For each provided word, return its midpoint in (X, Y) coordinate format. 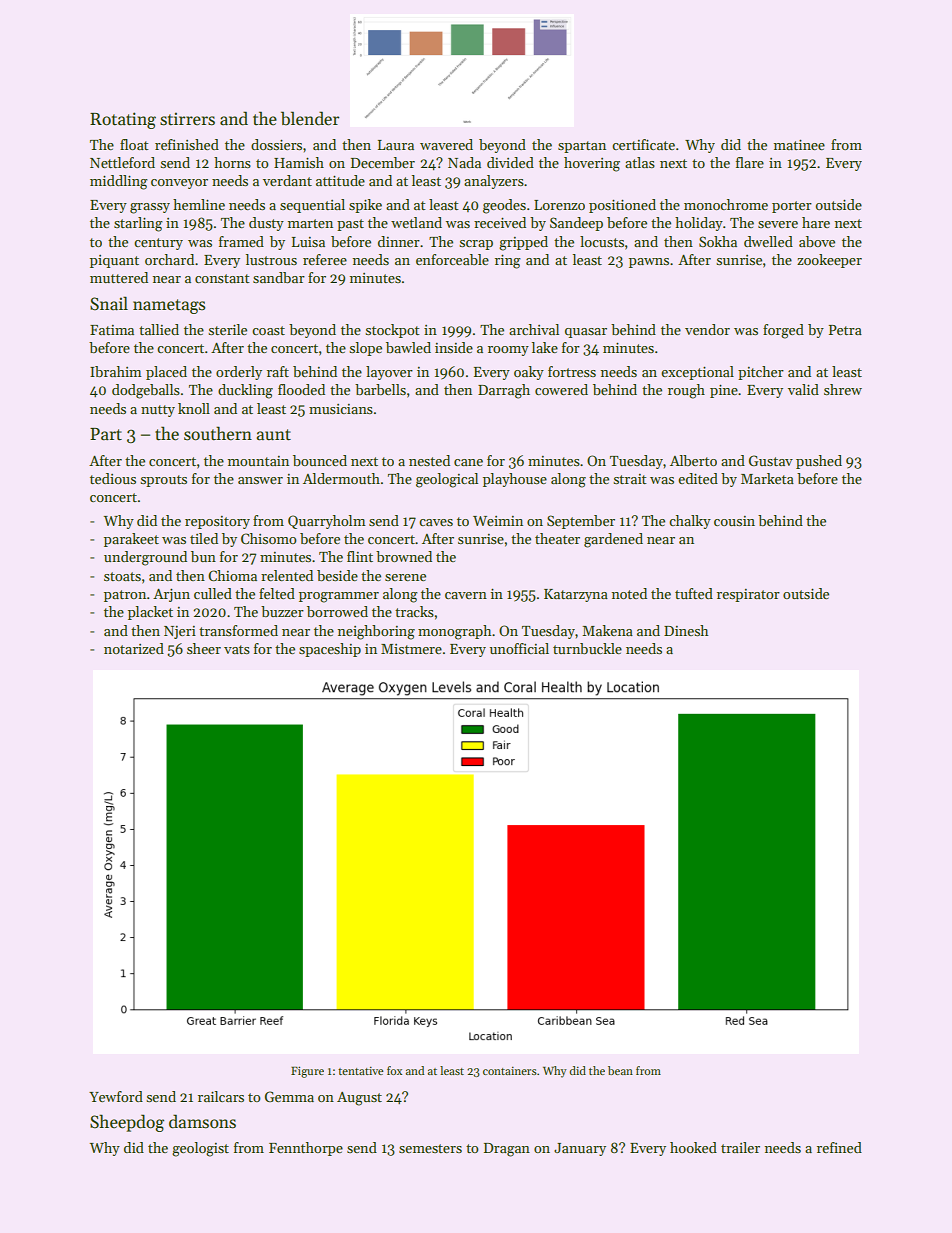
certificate (643, 144)
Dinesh (686, 630)
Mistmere (411, 649)
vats (237, 649)
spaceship (330, 650)
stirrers (187, 119)
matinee (799, 145)
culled (213, 593)
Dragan (507, 1150)
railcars (221, 1096)
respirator (748, 595)
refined (839, 1147)
